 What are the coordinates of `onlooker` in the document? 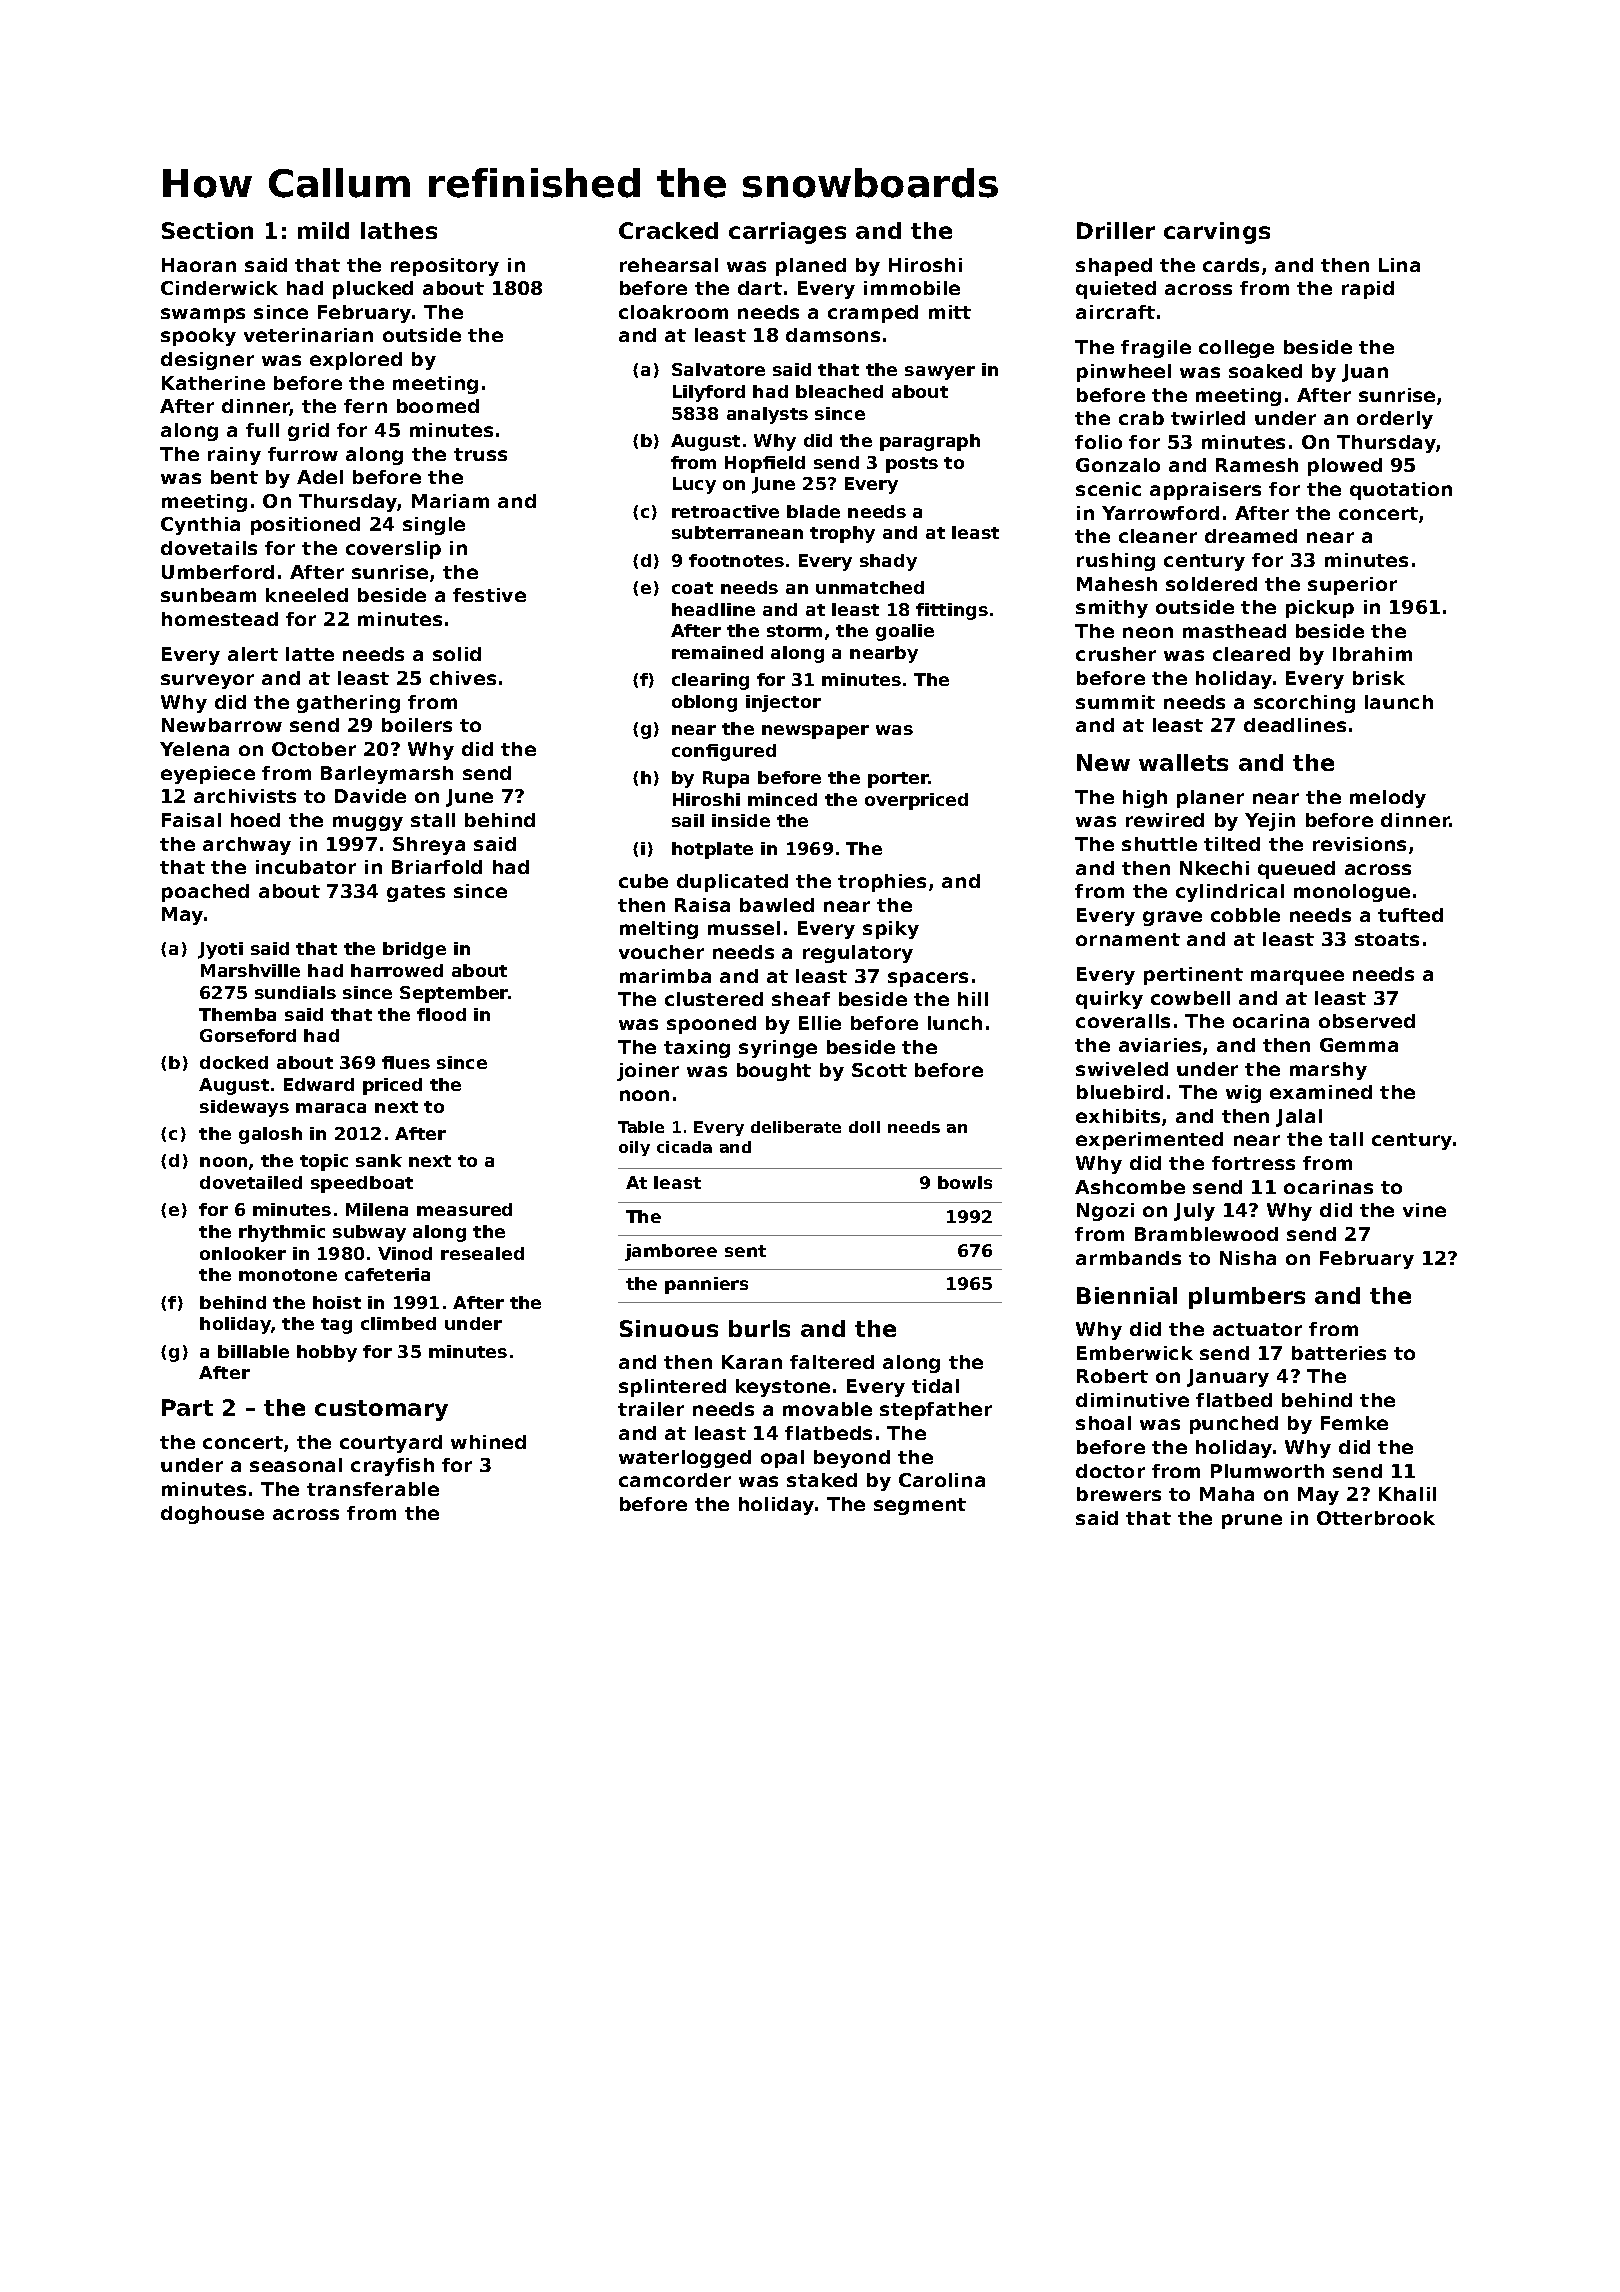 It's located at (243, 1253).
